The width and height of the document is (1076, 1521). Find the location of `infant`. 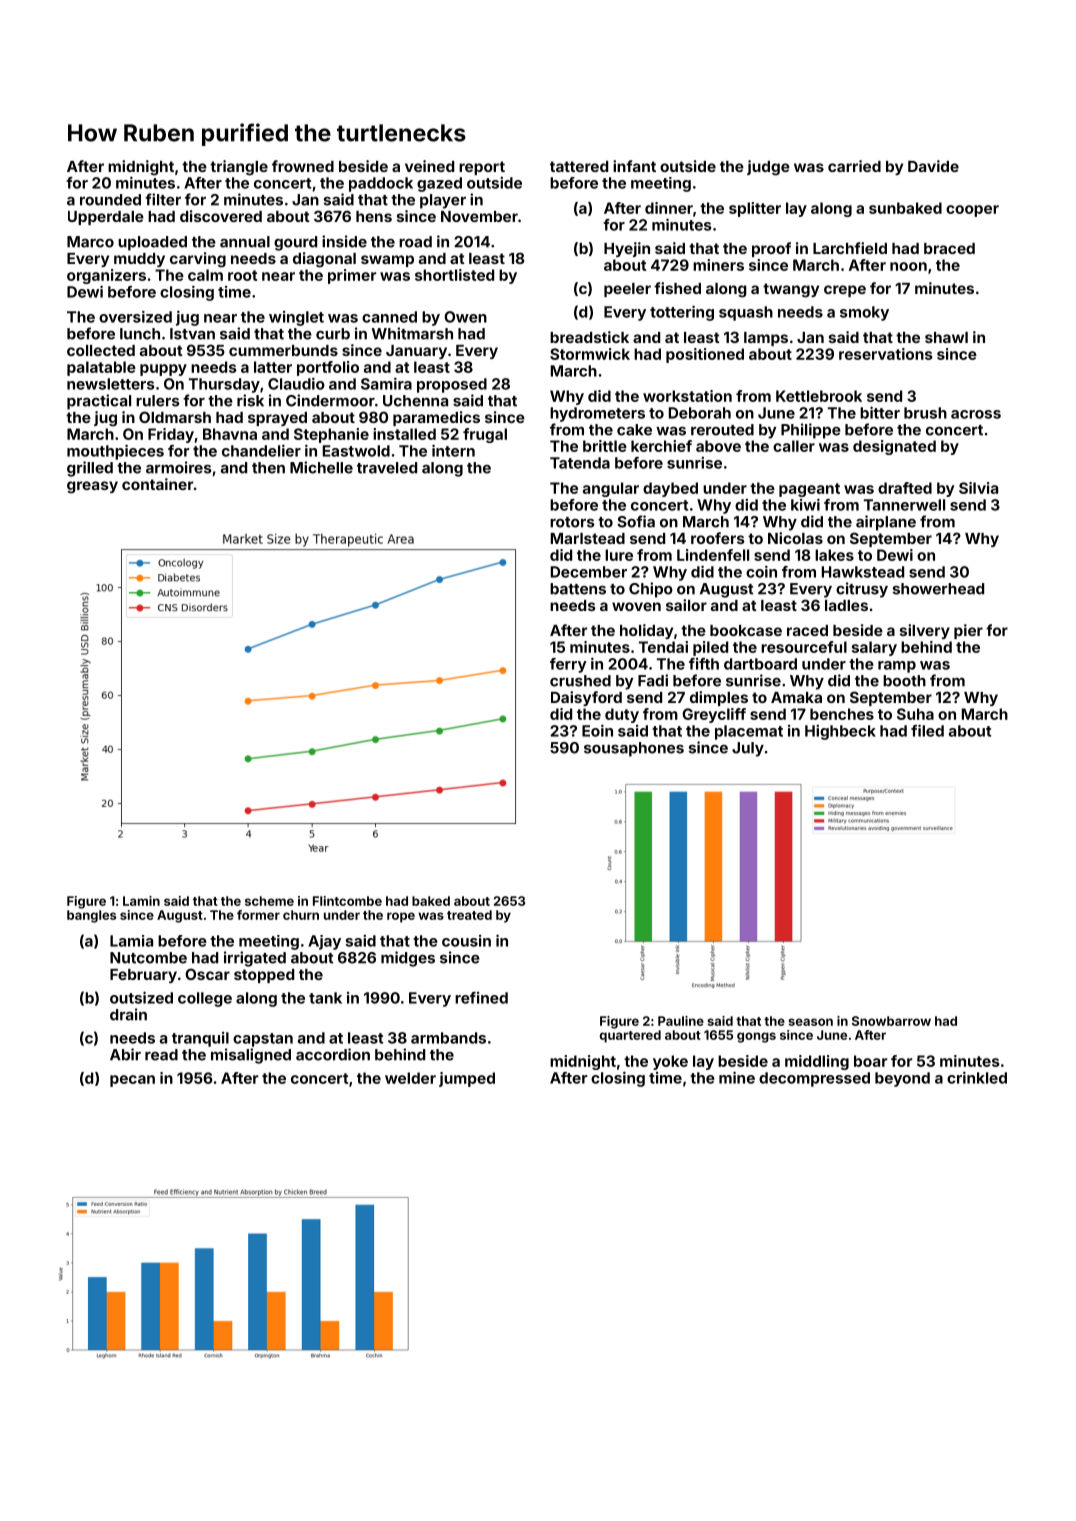

infant is located at coordinates (634, 166).
